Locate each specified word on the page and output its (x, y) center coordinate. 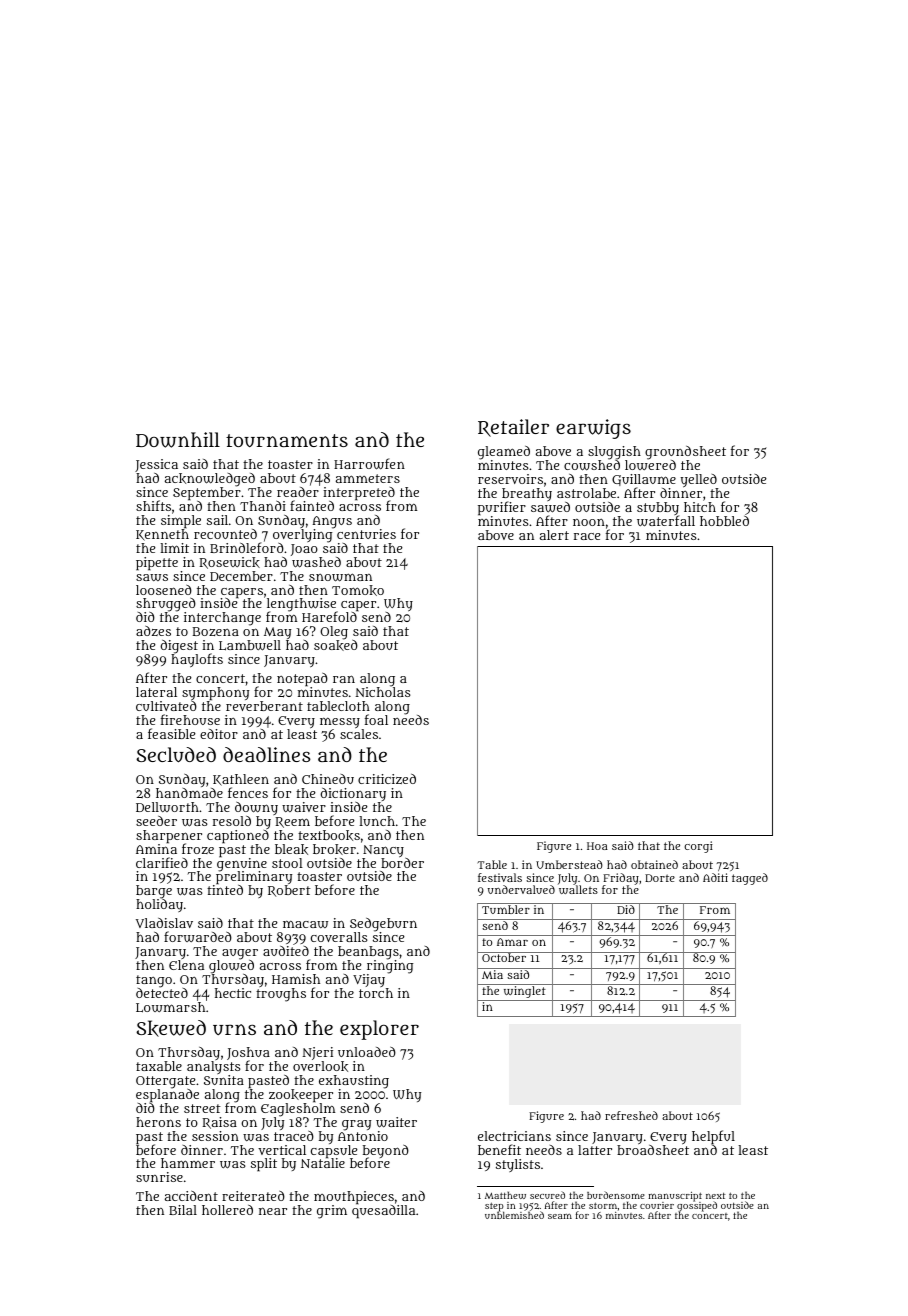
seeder (156, 821)
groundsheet (685, 453)
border (402, 863)
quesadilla (383, 1212)
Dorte (660, 878)
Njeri (318, 1053)
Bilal (183, 1210)
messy (340, 722)
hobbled (724, 521)
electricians (514, 1136)
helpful (713, 1137)
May (277, 634)
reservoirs (510, 479)
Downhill (178, 440)
